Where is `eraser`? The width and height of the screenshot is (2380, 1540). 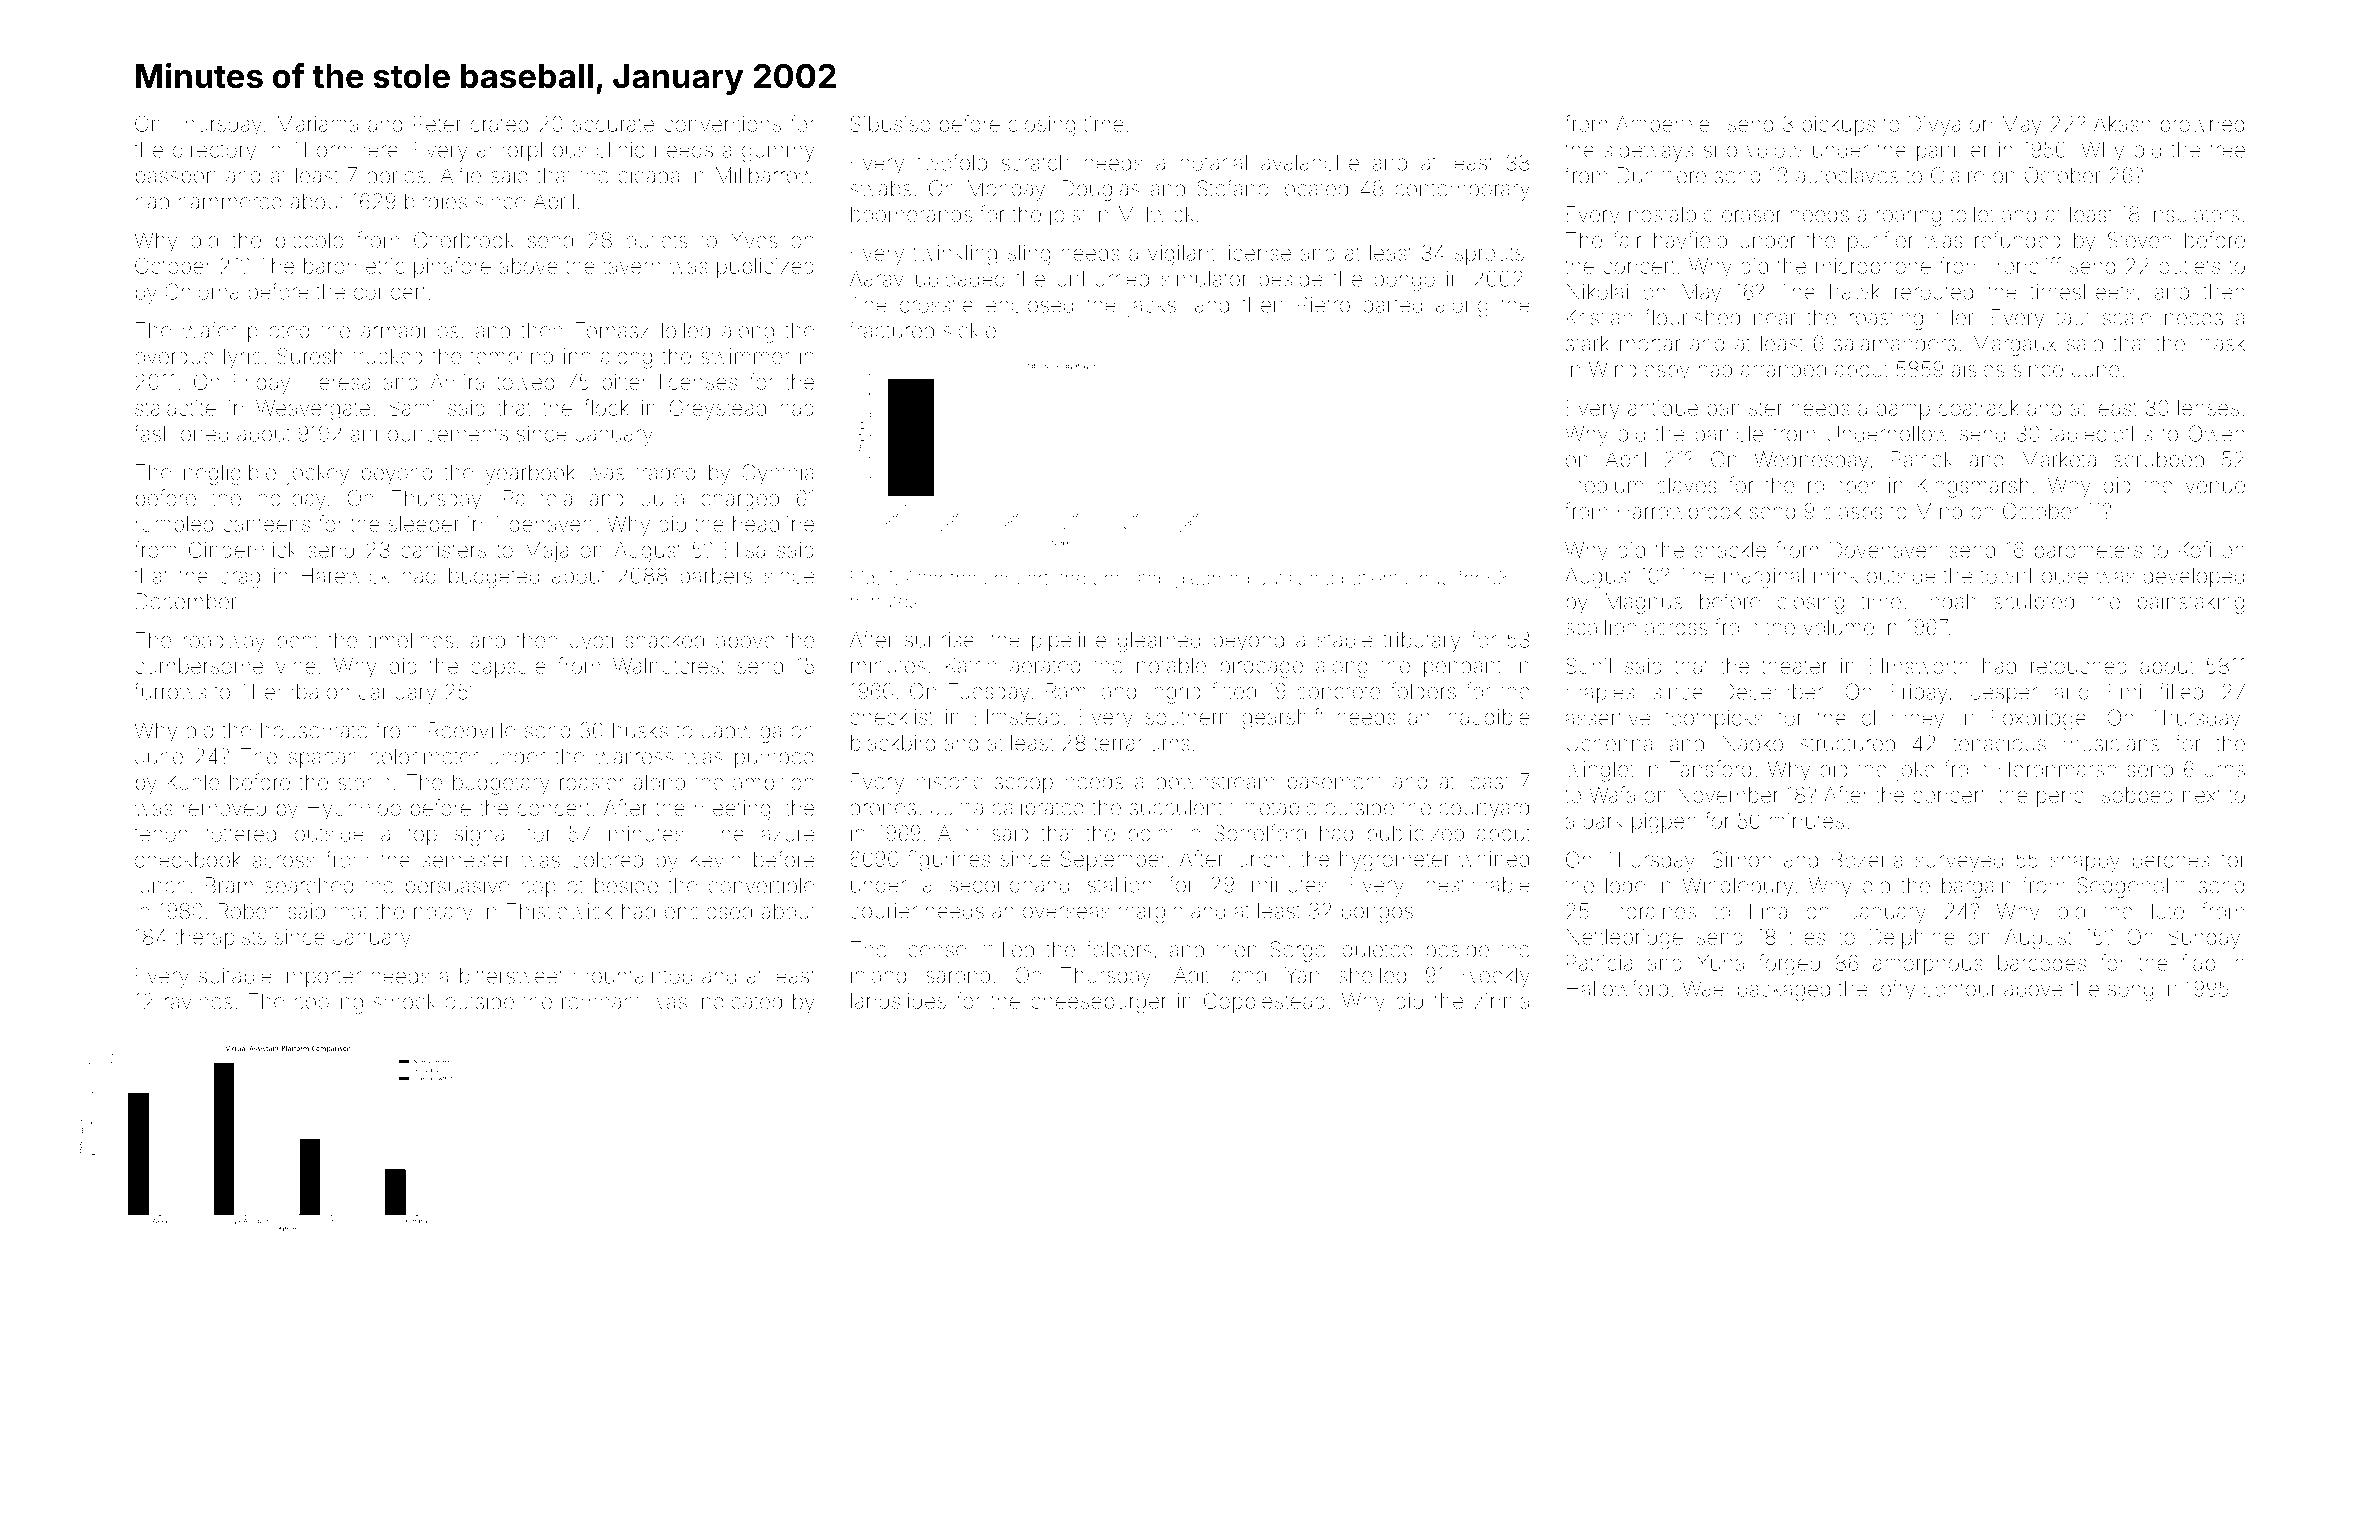
eraser is located at coordinates (1751, 216).
